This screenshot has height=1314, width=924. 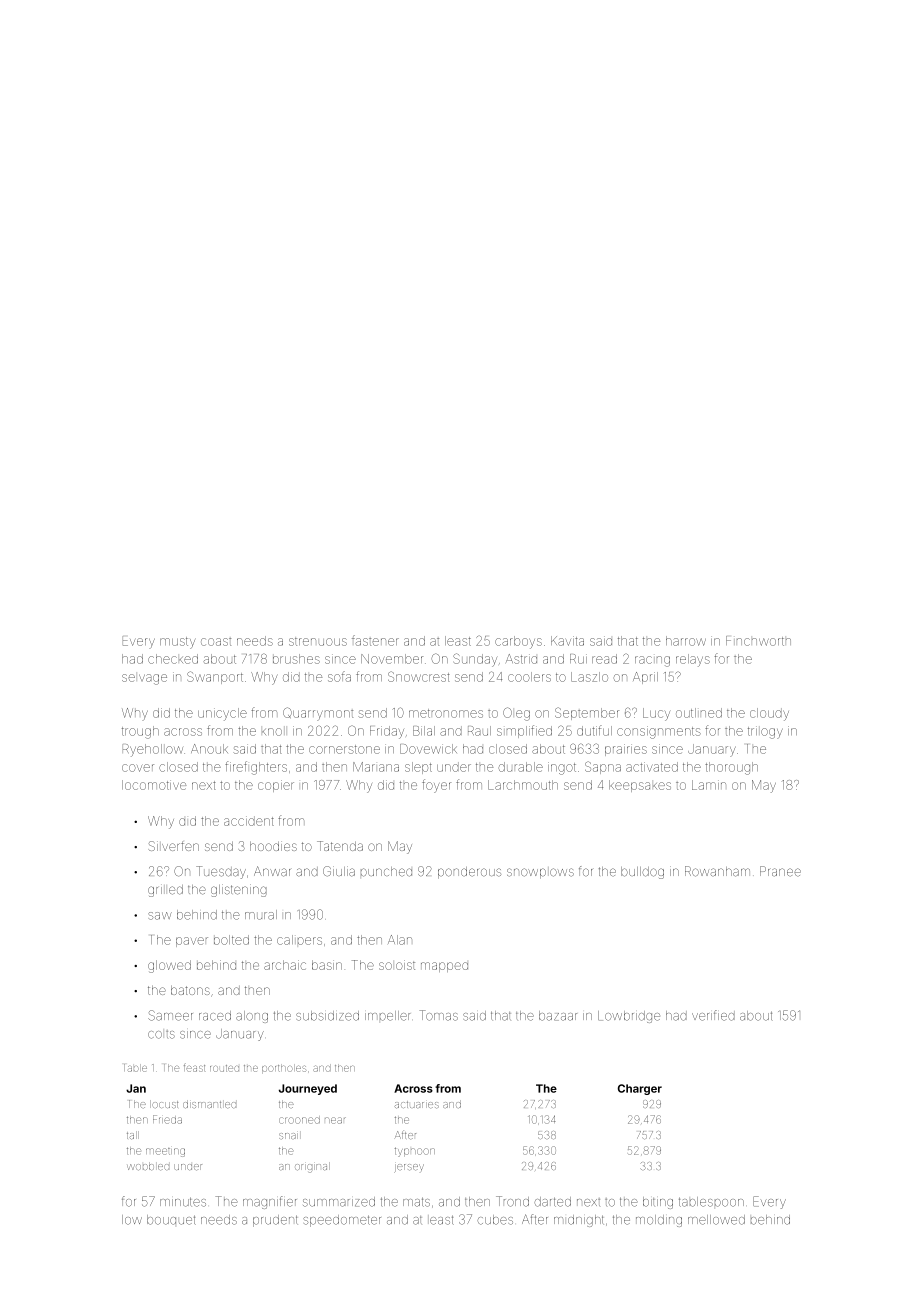 I want to click on mellowed, so click(x=716, y=1220).
